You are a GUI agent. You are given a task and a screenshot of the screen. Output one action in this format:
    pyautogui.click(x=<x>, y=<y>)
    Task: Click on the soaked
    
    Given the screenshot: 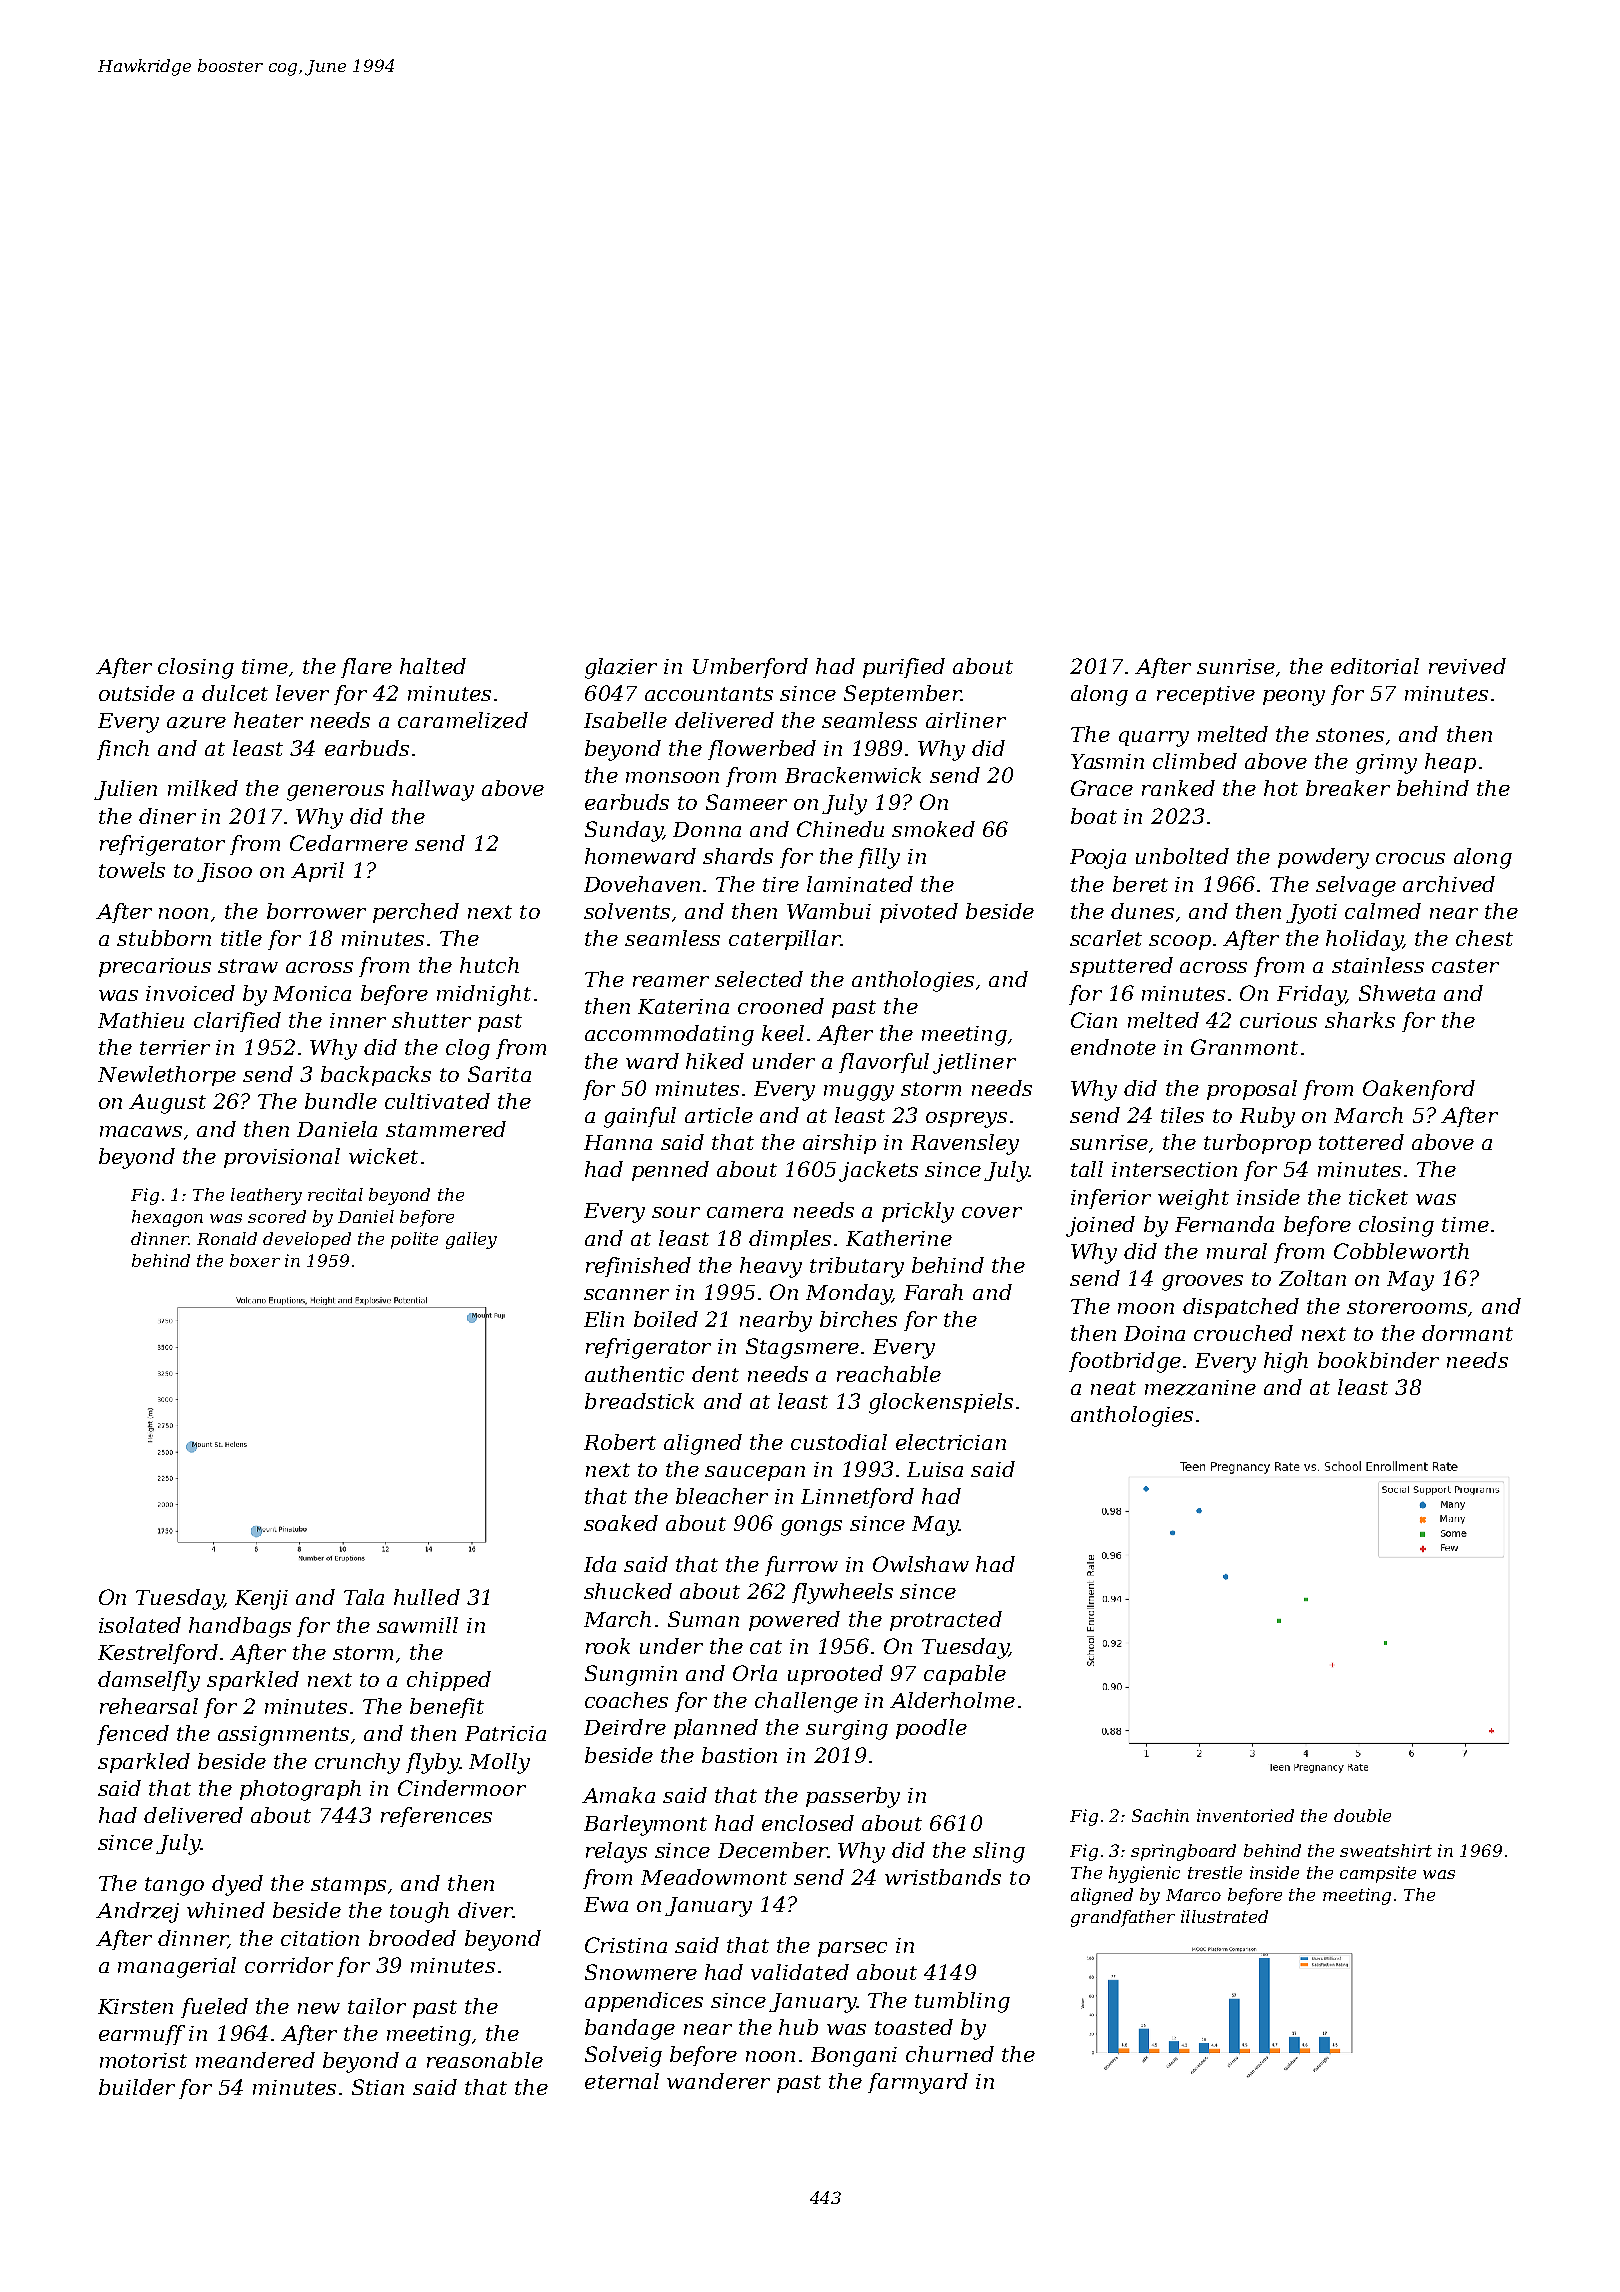 What is the action you would take?
    pyautogui.click(x=621, y=1523)
